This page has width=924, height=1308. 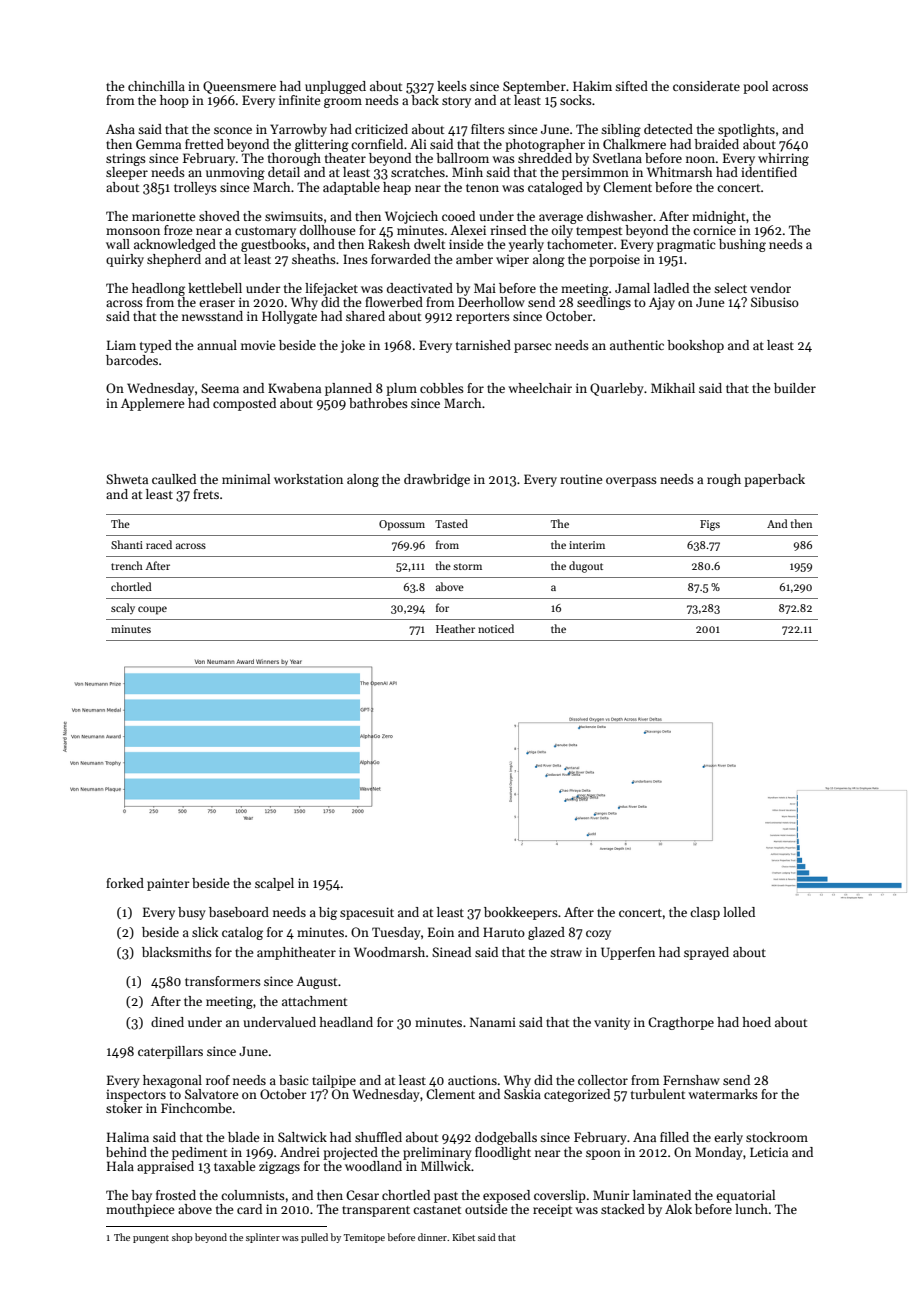 I want to click on clasp, so click(x=705, y=913).
